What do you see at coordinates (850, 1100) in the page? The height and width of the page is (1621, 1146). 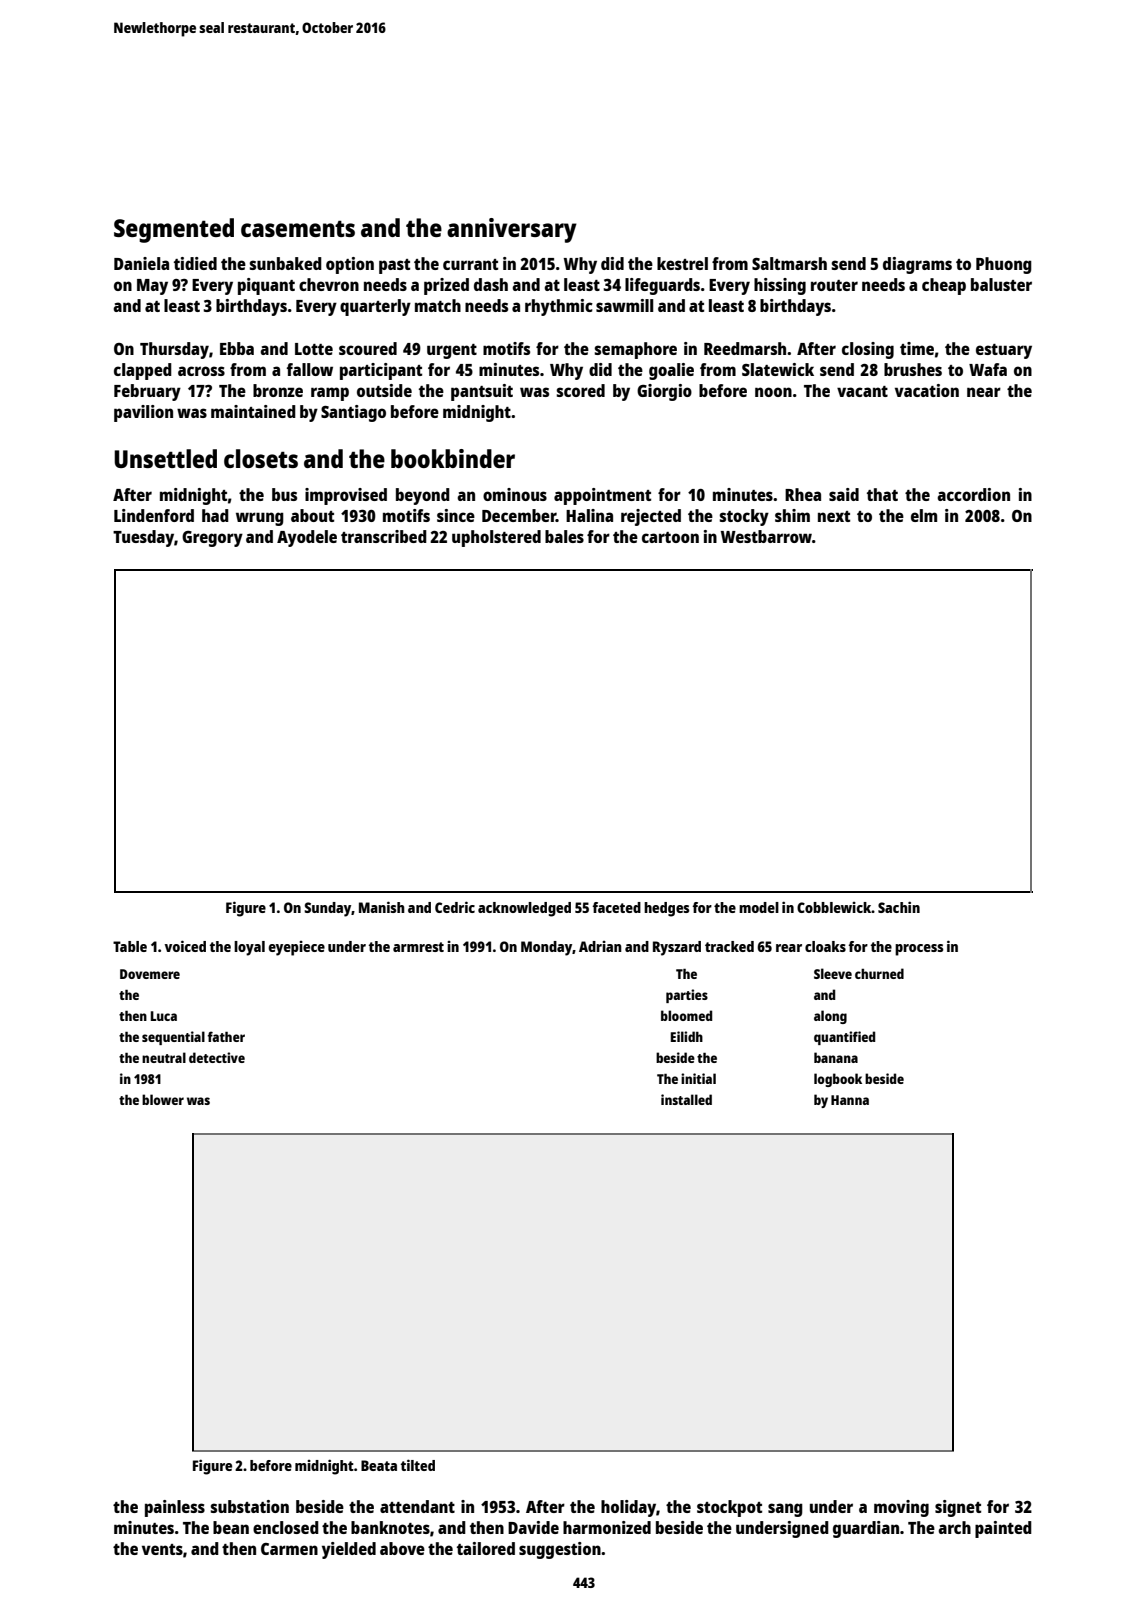 I see `Hanna` at bounding box center [850, 1100].
